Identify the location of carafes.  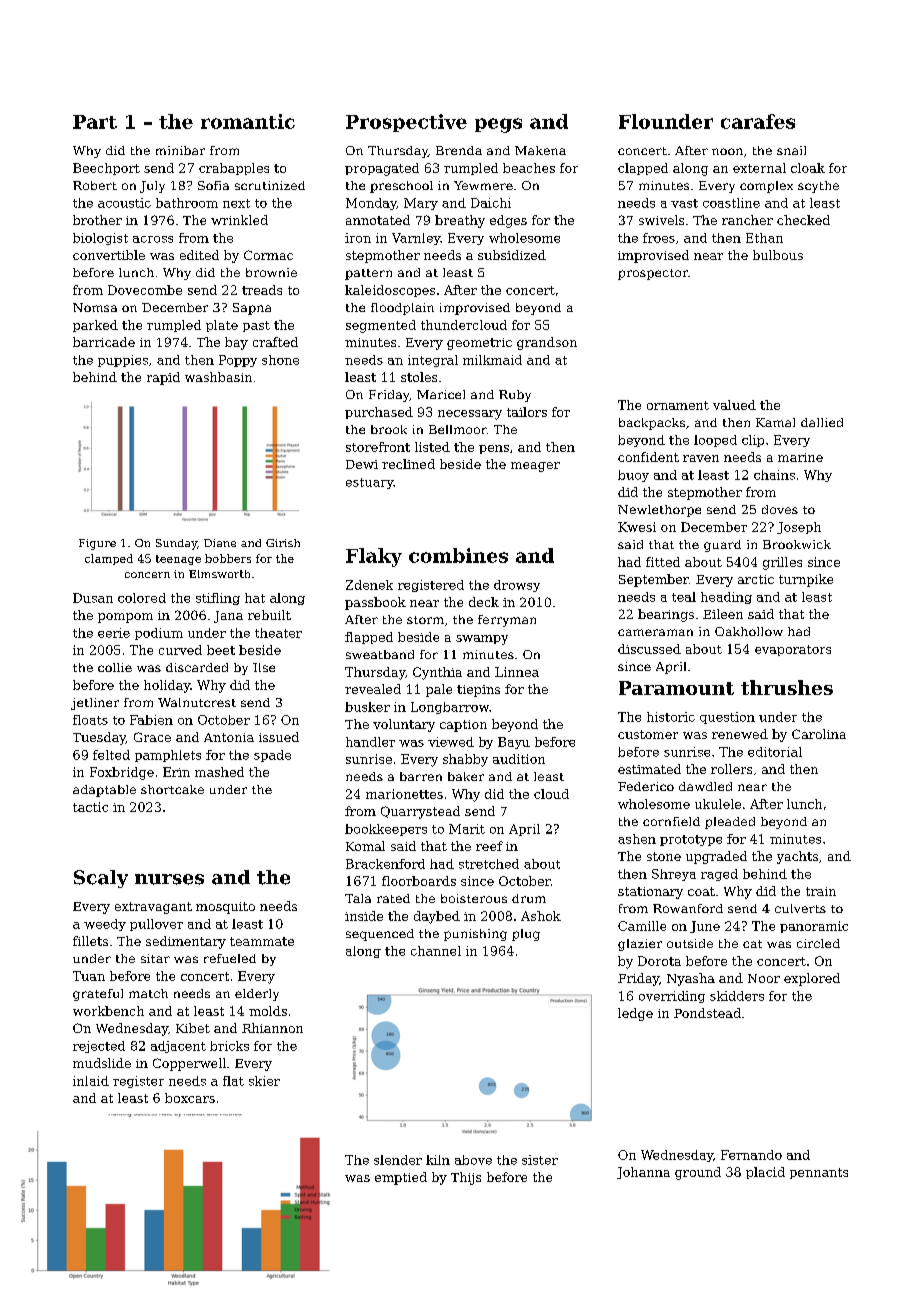
(758, 121).
